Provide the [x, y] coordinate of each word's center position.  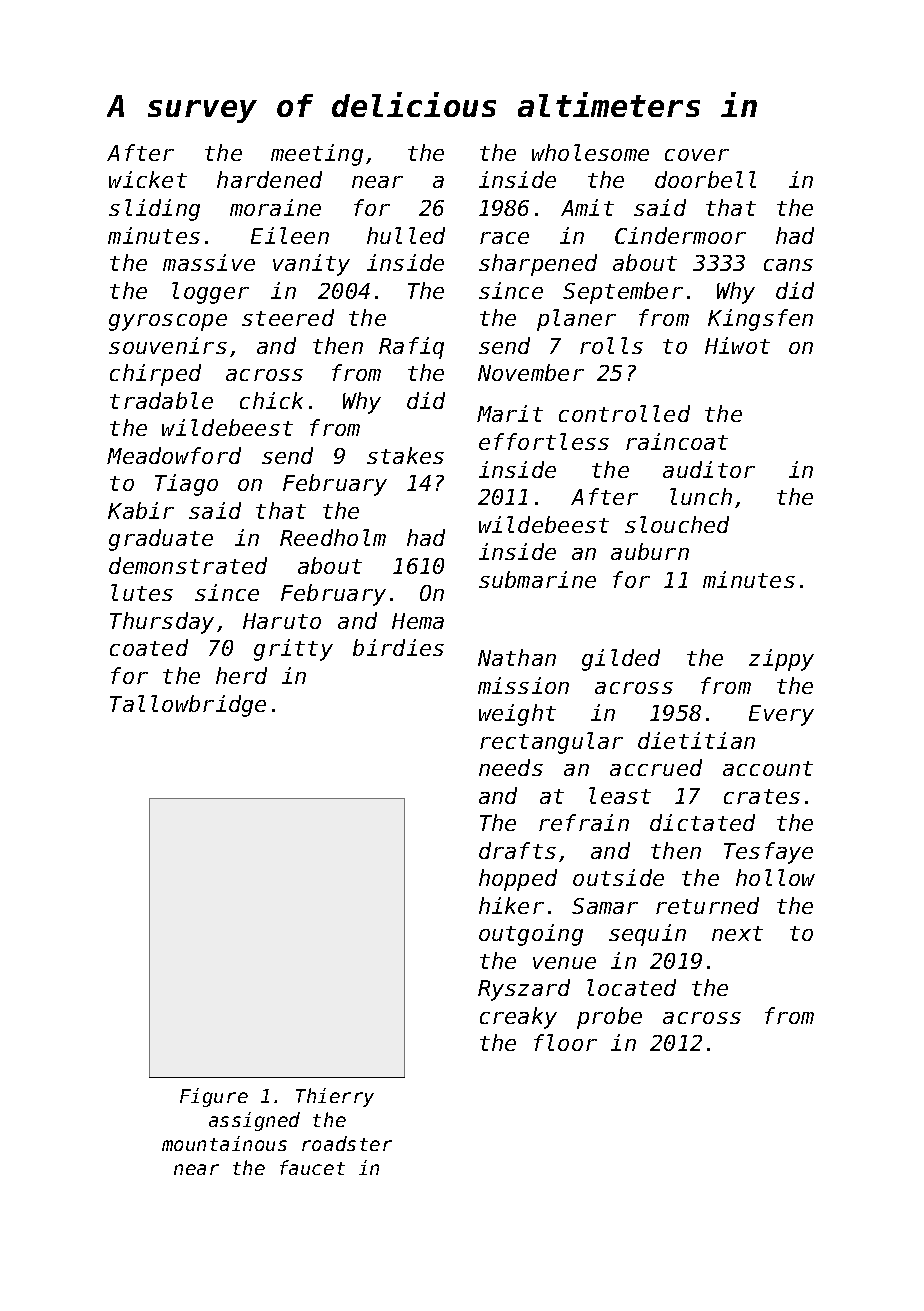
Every [781, 715]
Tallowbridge [188, 706]
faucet [312, 1167]
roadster [347, 1143]
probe [609, 1018]
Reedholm [333, 537]
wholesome [590, 152]
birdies [398, 647]
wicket [148, 179]
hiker [511, 905]
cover [697, 155]
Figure [214, 1097]
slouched [677, 524]
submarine [537, 579]
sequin [647, 935]
